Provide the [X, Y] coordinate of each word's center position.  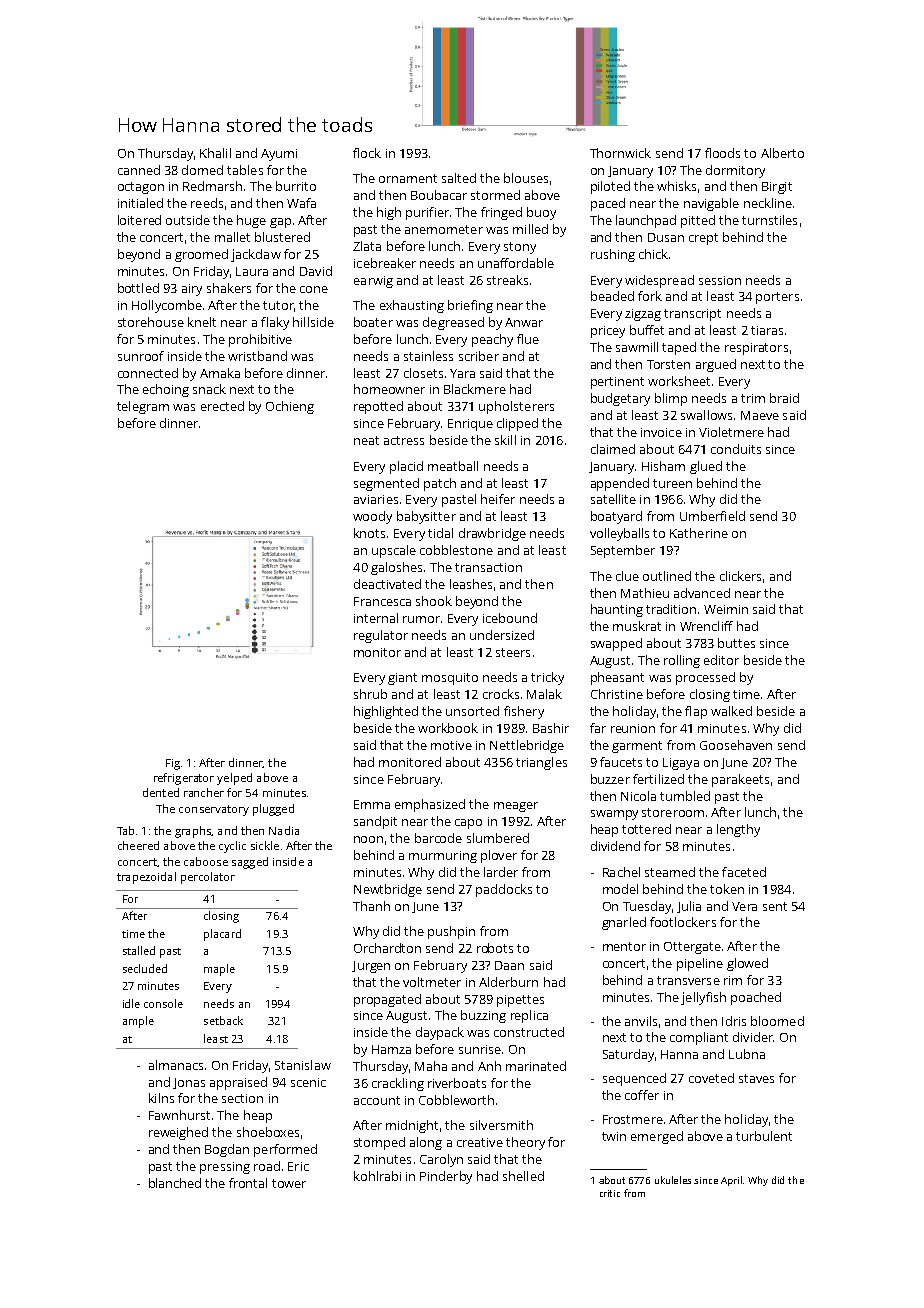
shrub [370, 694]
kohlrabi [377, 1176]
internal [376, 618]
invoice [661, 432]
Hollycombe [167, 306]
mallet [232, 237]
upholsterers [516, 407]
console [163, 1003]
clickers [740, 576]
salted [459, 178]
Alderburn [508, 982]
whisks [676, 186]
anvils [641, 1021]
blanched [175, 1183]
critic [610, 1193]
